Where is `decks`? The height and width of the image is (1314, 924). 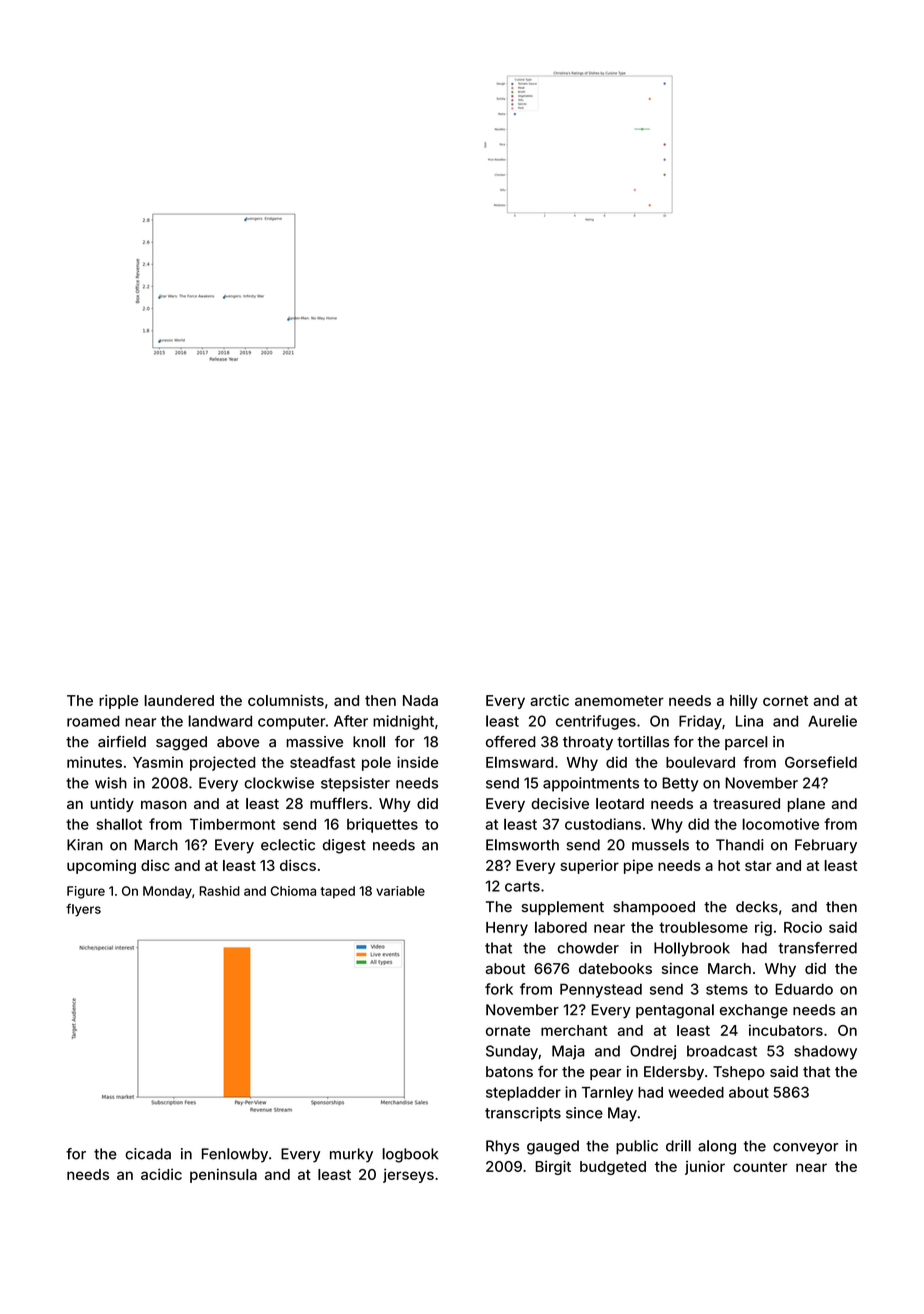 decks is located at coordinates (757, 907).
